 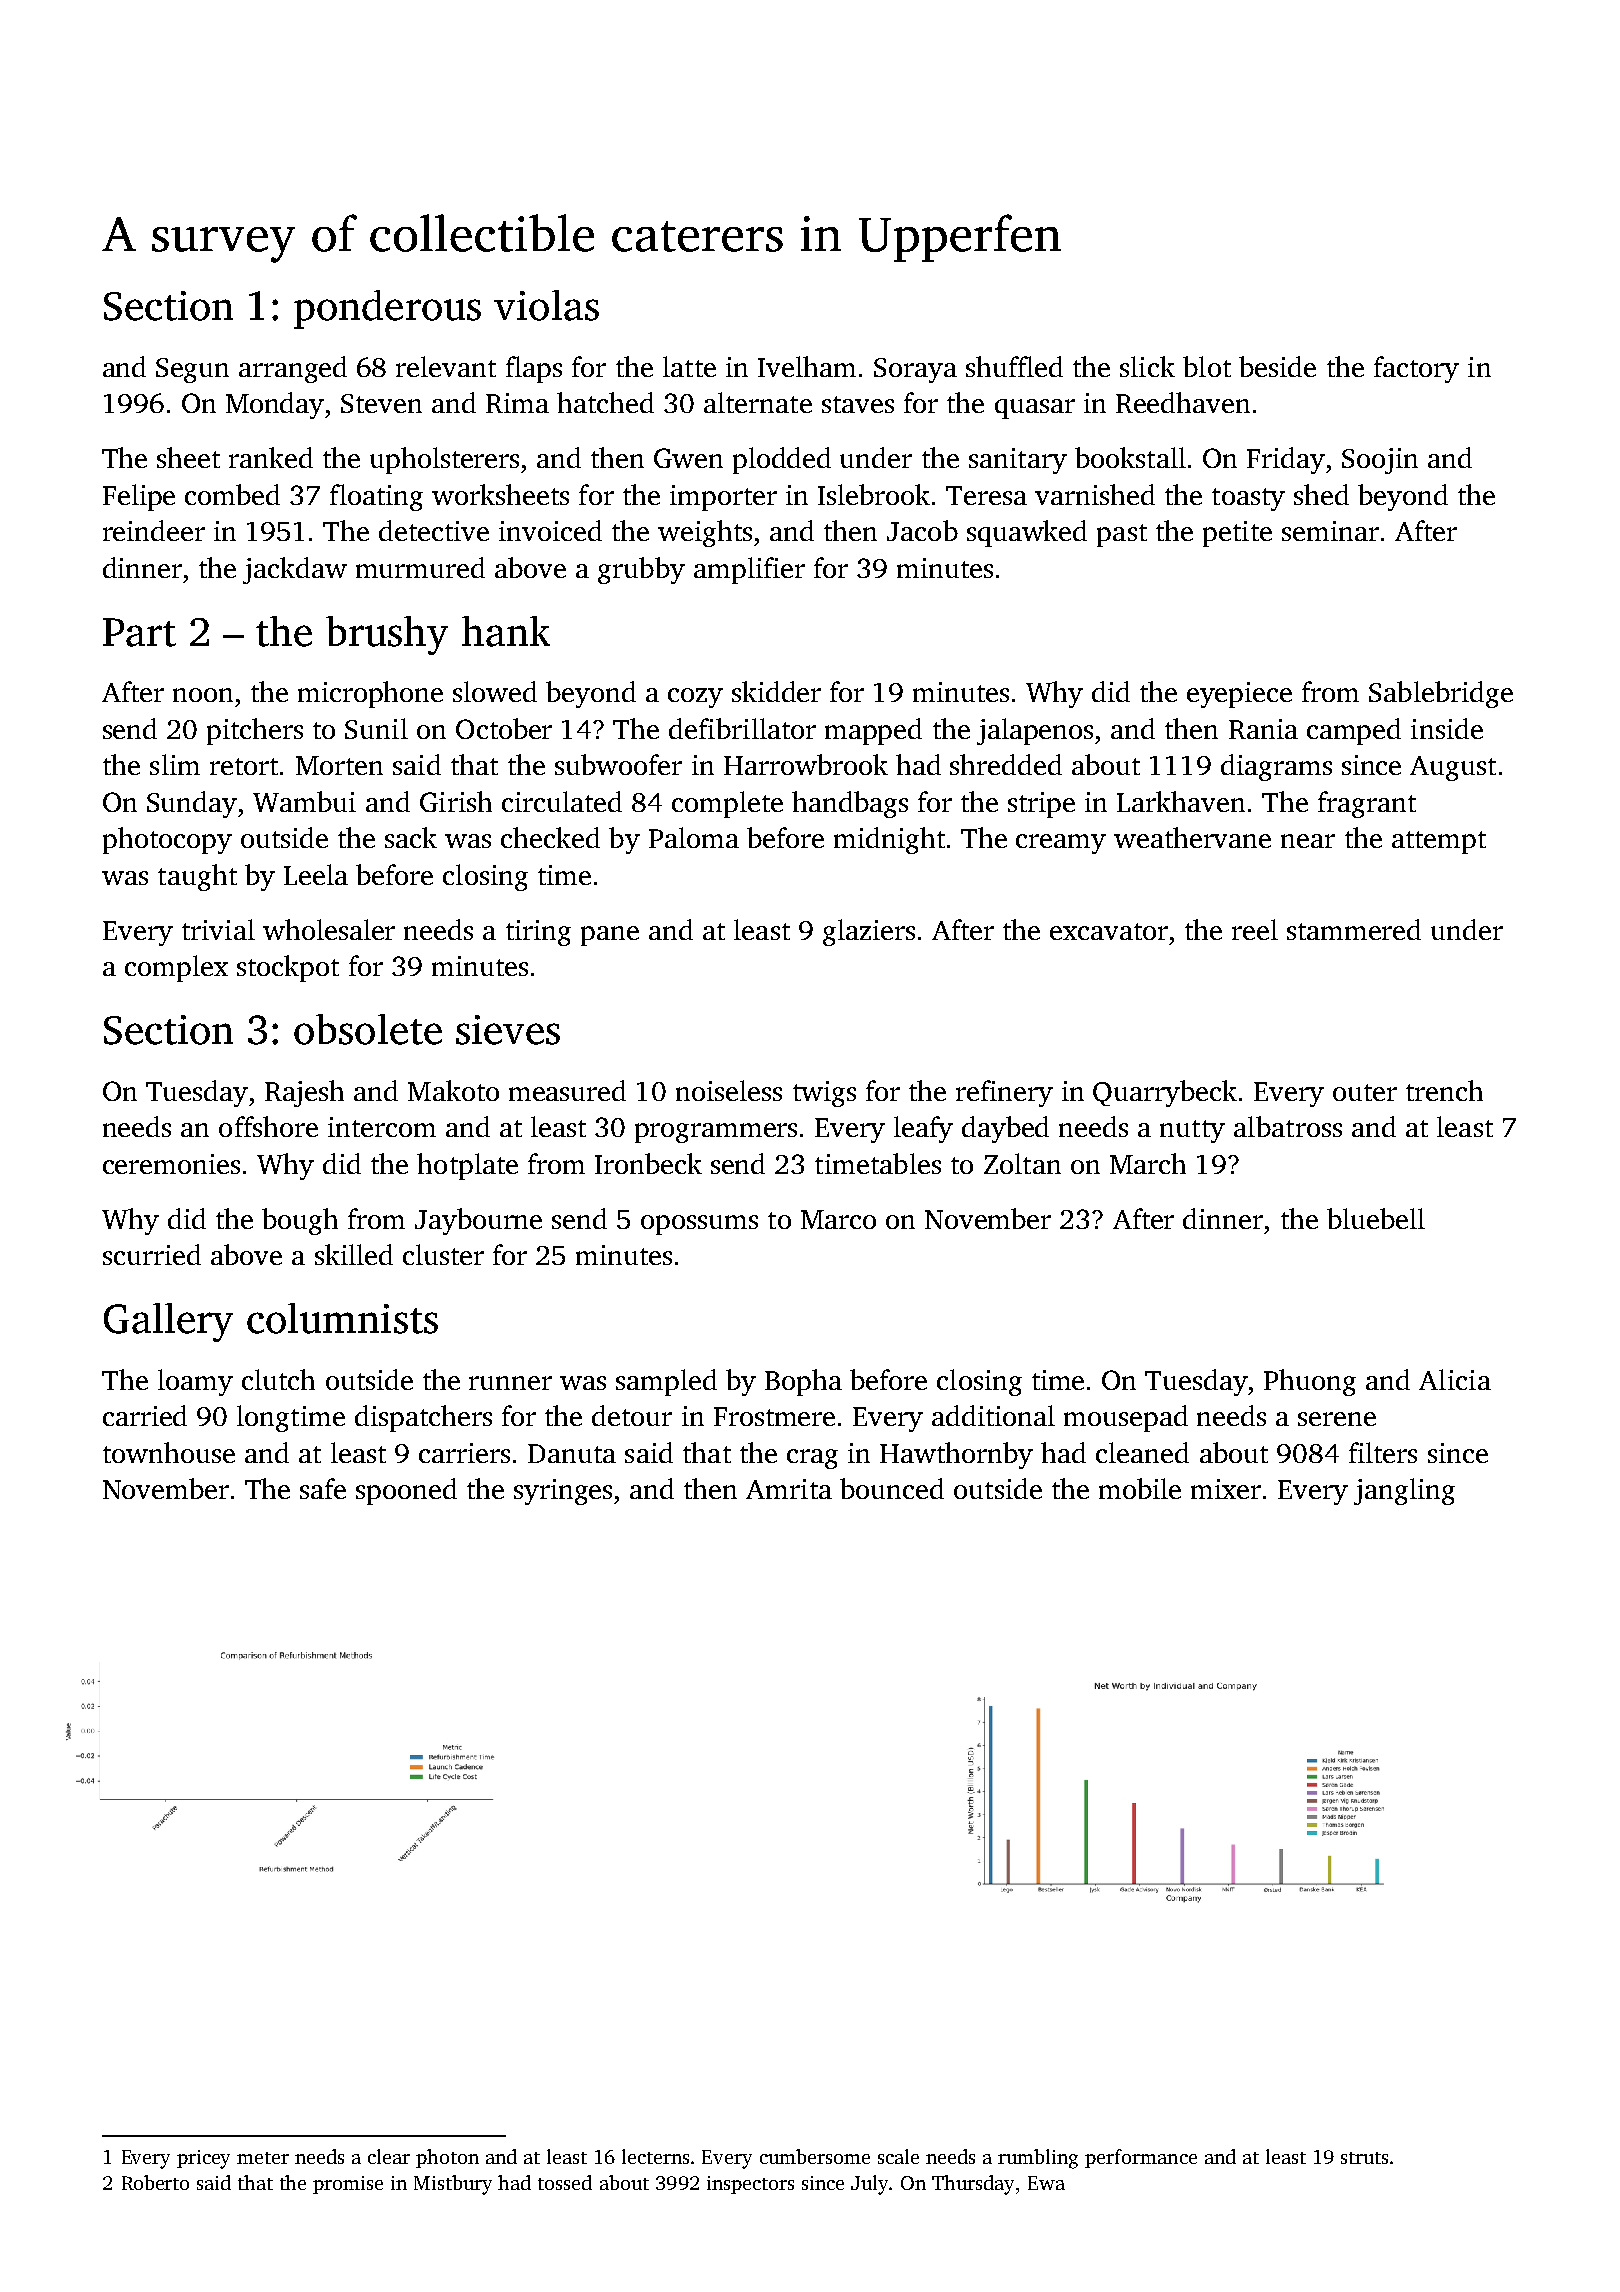 I want to click on townhouse, so click(x=169, y=1452).
